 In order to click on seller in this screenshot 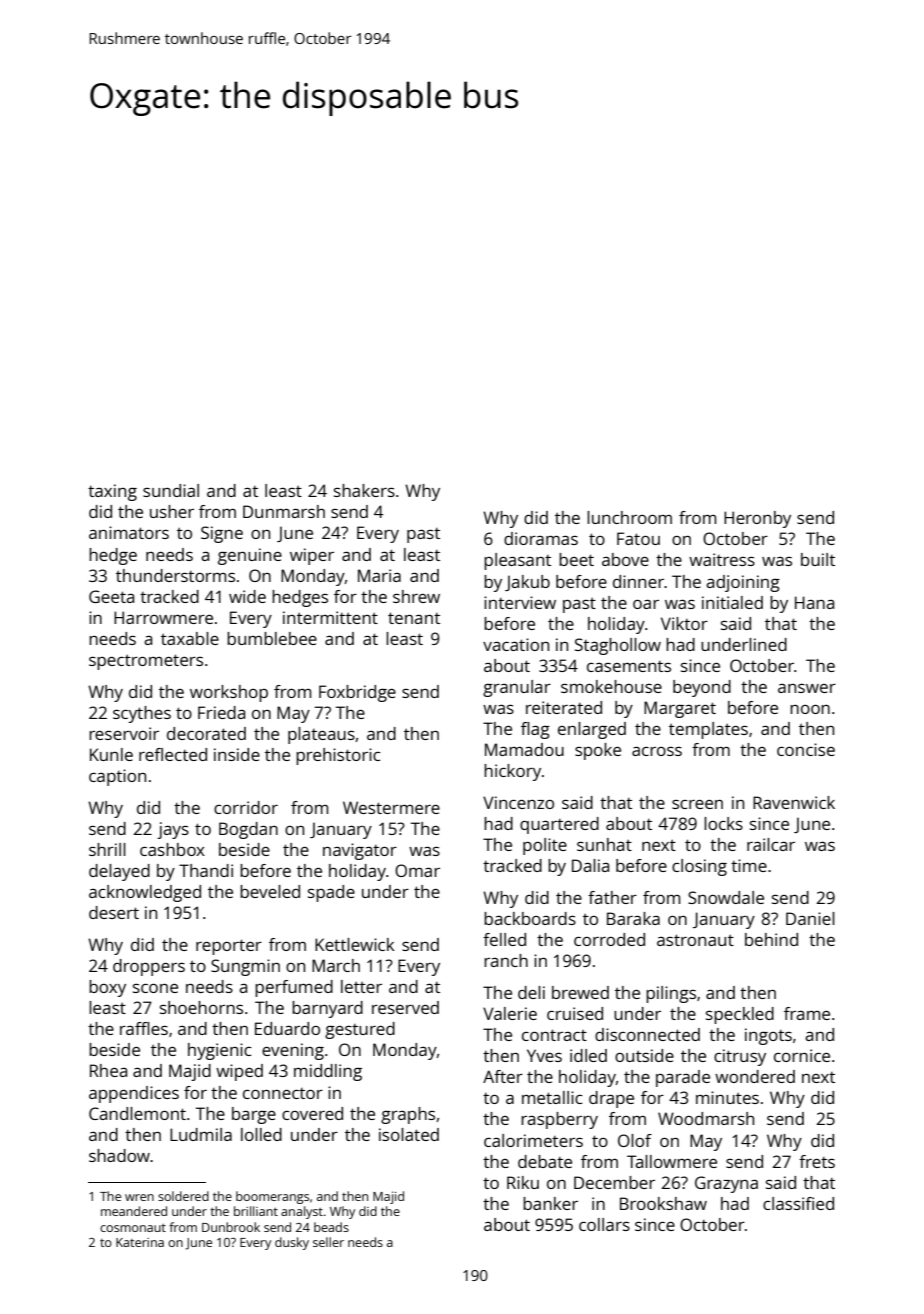, I will do `click(328, 1242)`.
